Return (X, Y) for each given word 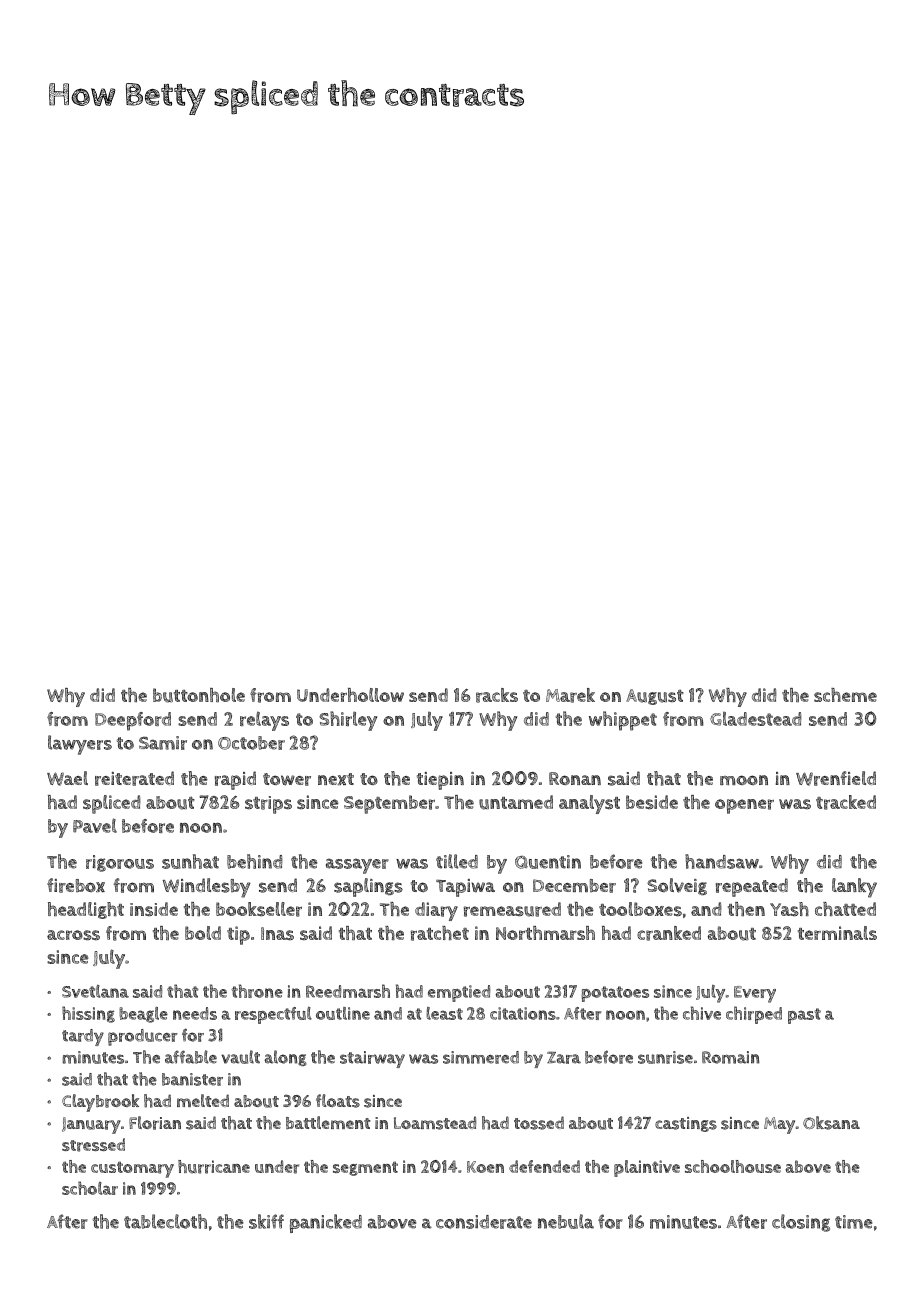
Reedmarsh (348, 991)
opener (744, 806)
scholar (90, 1188)
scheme (845, 695)
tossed (539, 1123)
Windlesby (207, 888)
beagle (143, 1015)
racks (497, 695)
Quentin (548, 862)
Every (755, 994)
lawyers (80, 745)
